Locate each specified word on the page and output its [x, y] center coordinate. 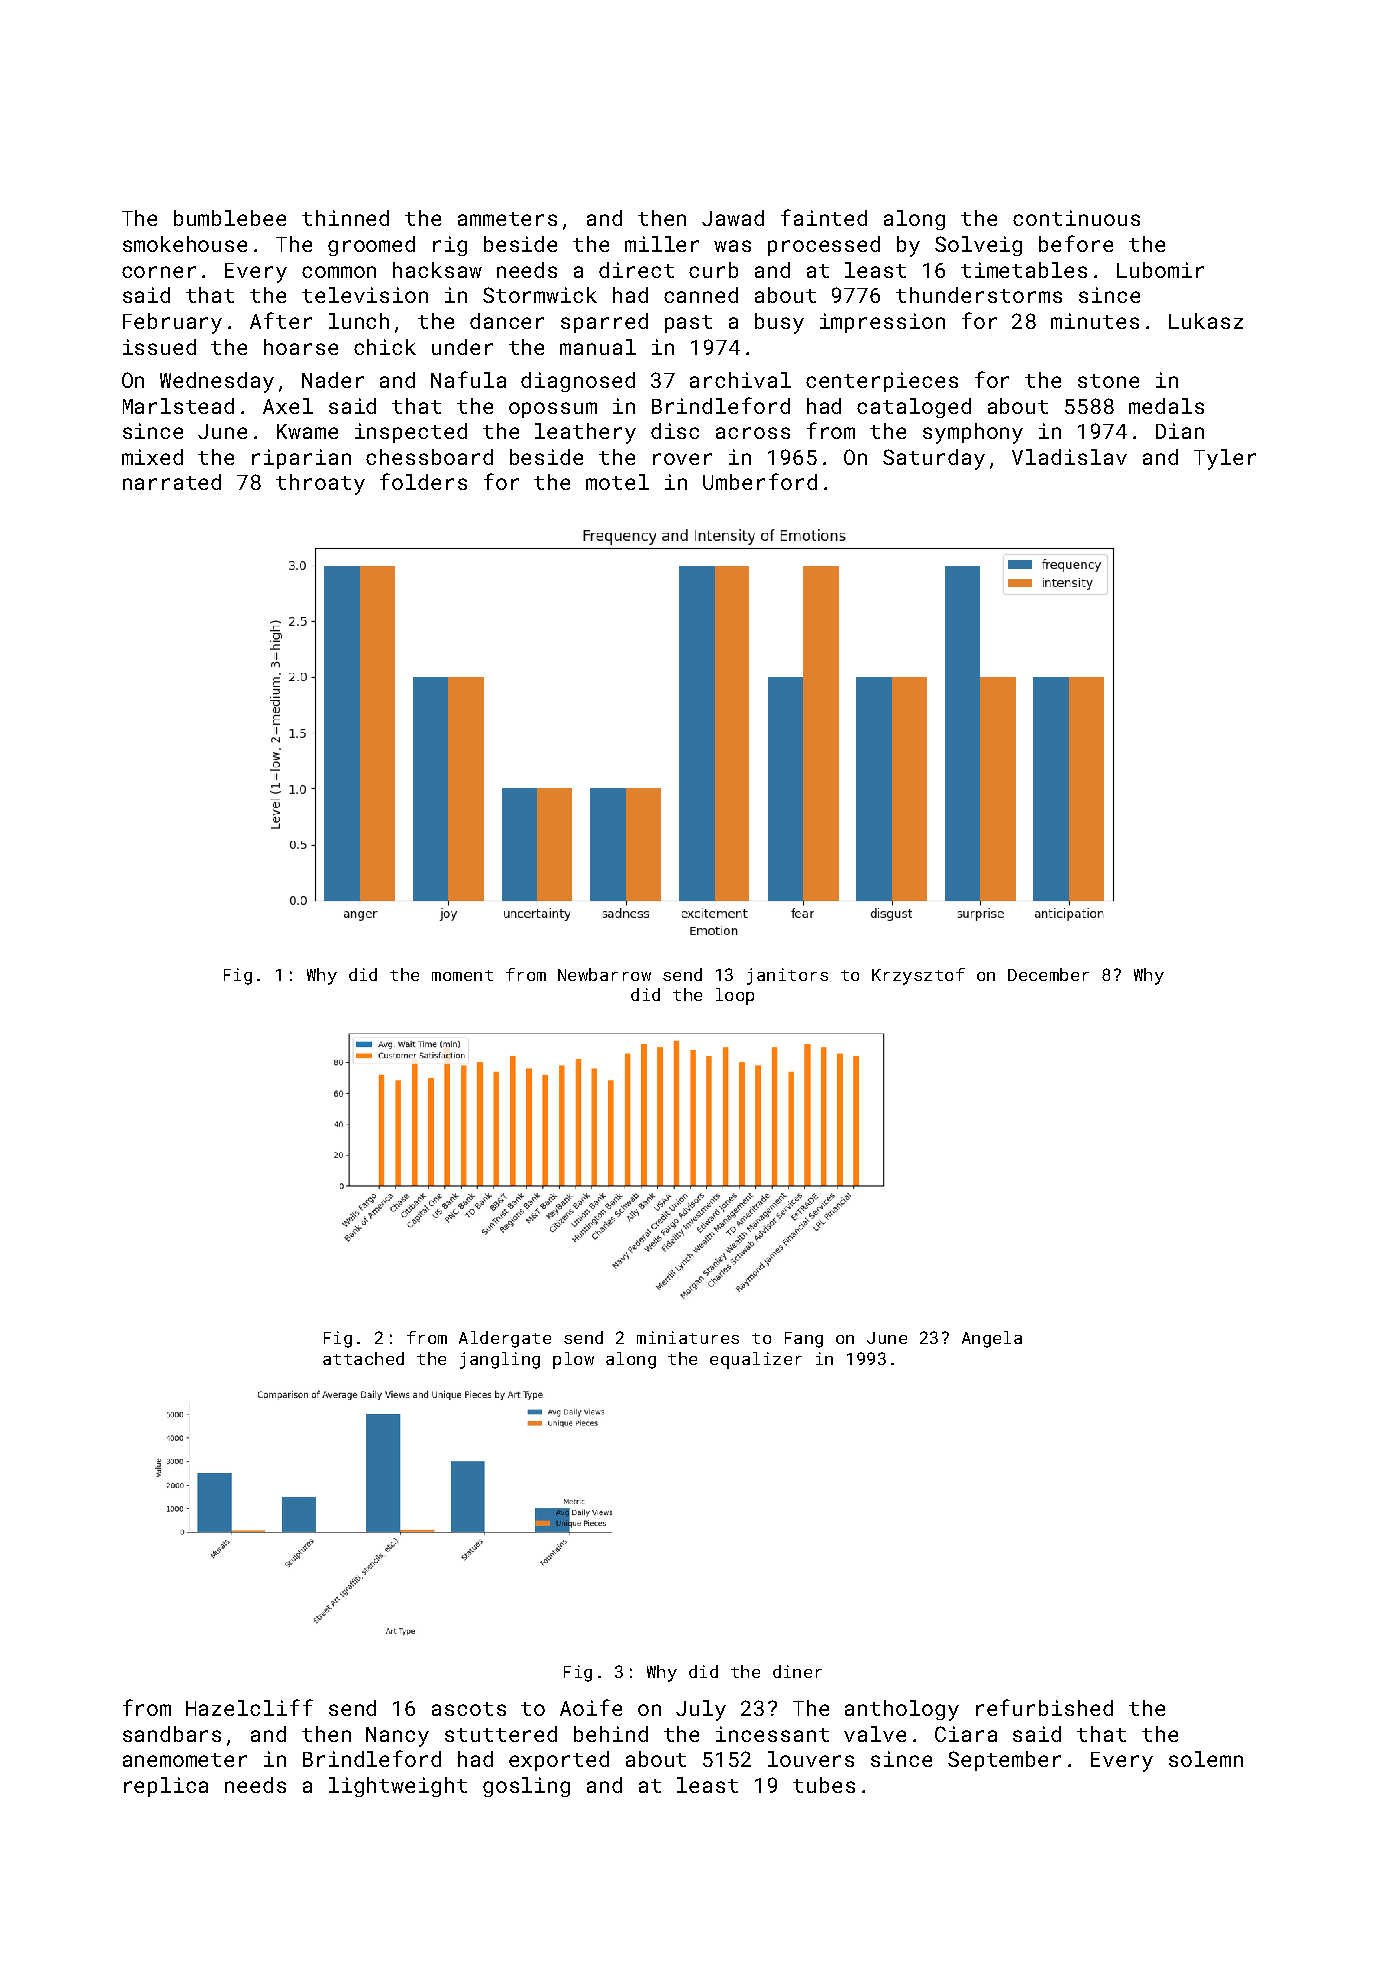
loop [735, 996]
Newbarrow [604, 974]
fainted [824, 217]
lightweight [398, 1787]
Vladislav [1069, 457]
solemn [1206, 1759]
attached [363, 1358]
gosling [526, 1787]
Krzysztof [918, 976]
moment [462, 975]
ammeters [507, 219]
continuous [1076, 218]
